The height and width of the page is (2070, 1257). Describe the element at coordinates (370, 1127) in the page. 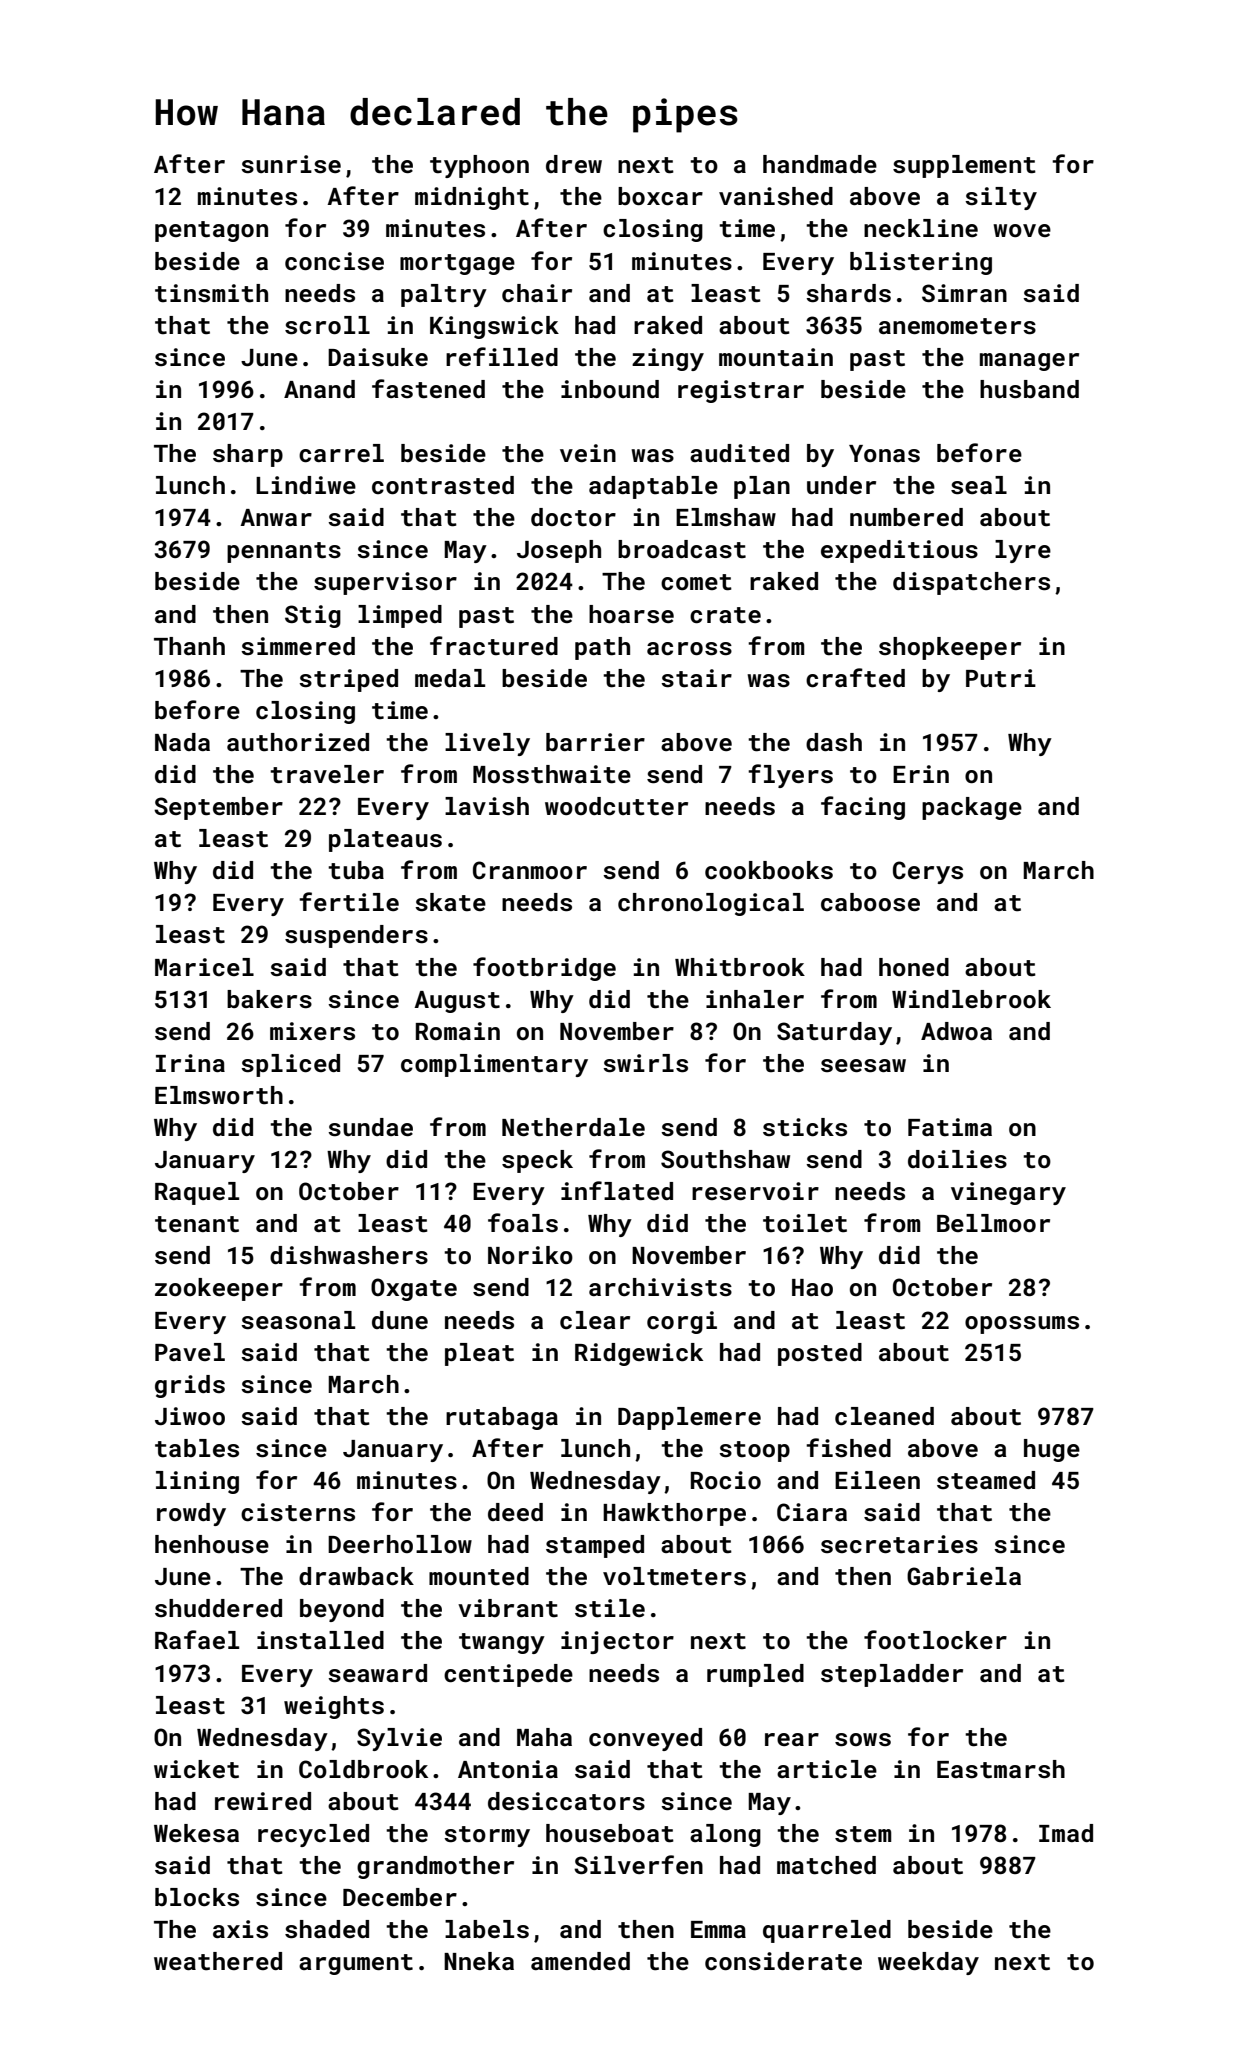

I see `sundae` at that location.
